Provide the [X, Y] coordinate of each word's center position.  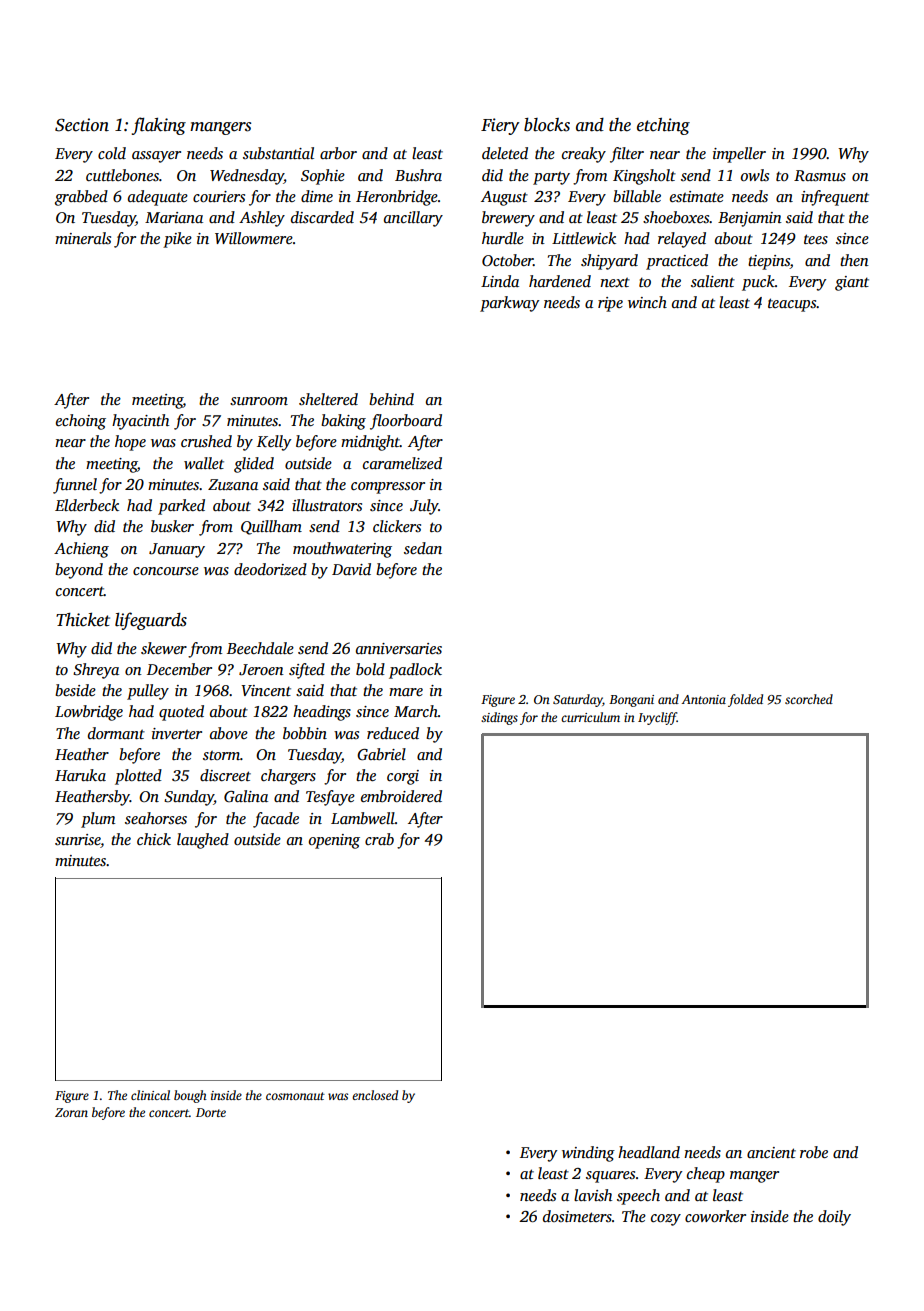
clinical [150, 1095]
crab [379, 839]
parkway [509, 304]
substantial [278, 153]
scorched [809, 699]
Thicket [83, 620]
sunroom [259, 401]
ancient [771, 1152]
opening [334, 841]
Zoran [71, 1112]
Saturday [578, 700]
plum [98, 820]
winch [647, 302]
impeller [739, 155]
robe [814, 1152]
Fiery [500, 126]
